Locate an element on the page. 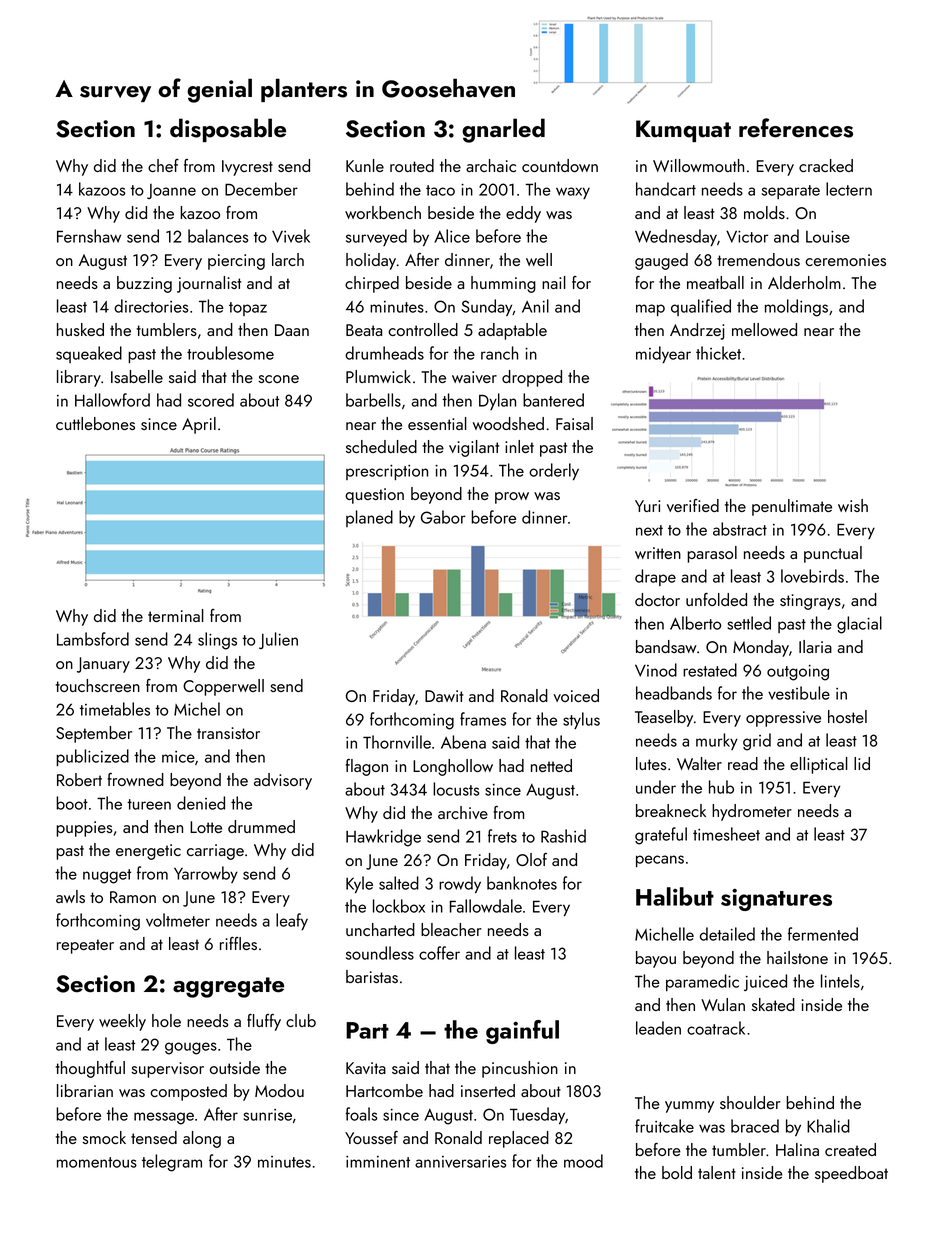  references is located at coordinates (796, 128).
